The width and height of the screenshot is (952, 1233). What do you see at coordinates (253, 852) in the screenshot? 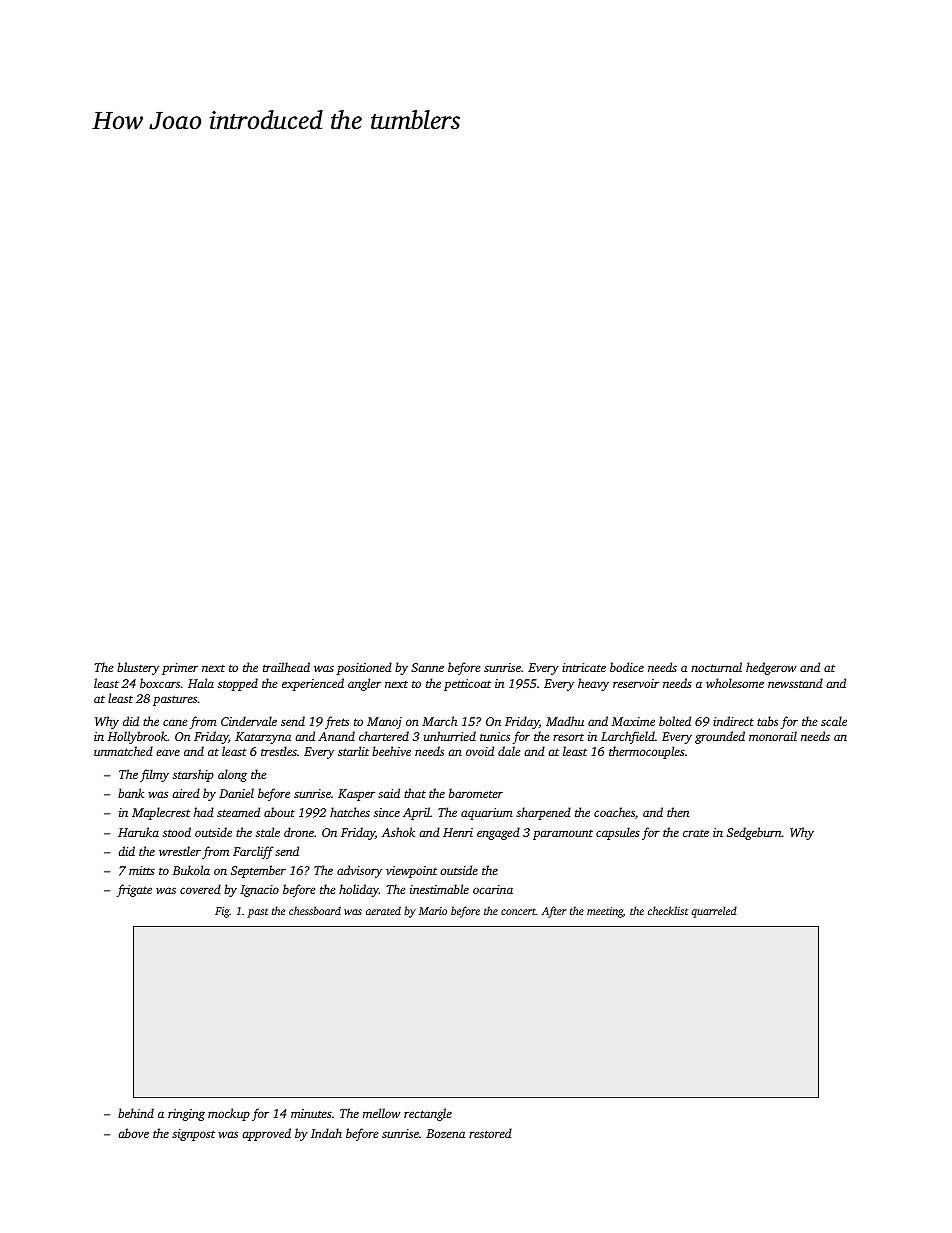
I see `Farcliff` at bounding box center [253, 852].
